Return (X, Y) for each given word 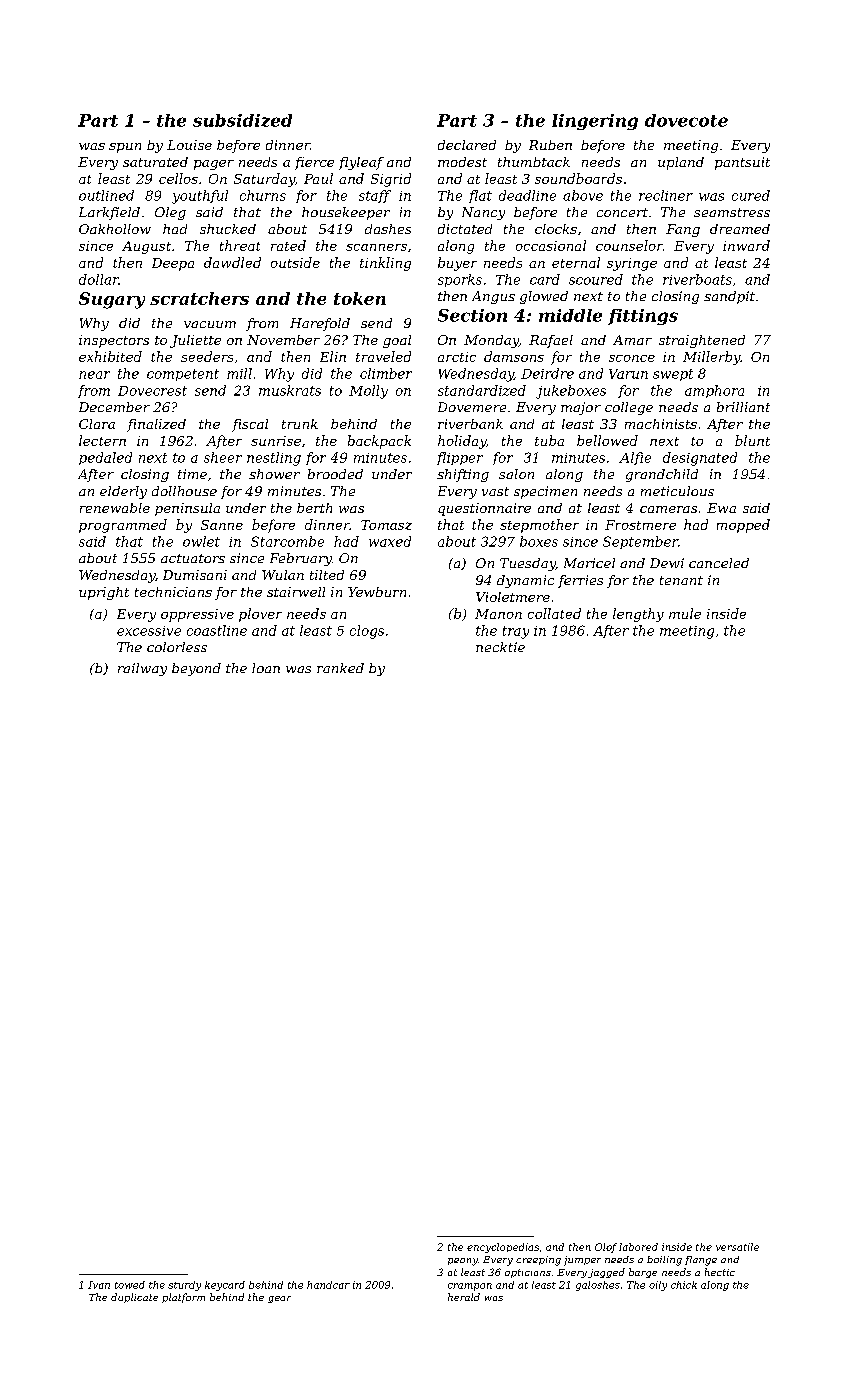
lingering (595, 122)
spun (125, 148)
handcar (328, 1285)
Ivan (99, 1285)
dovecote (686, 120)
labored (638, 1247)
